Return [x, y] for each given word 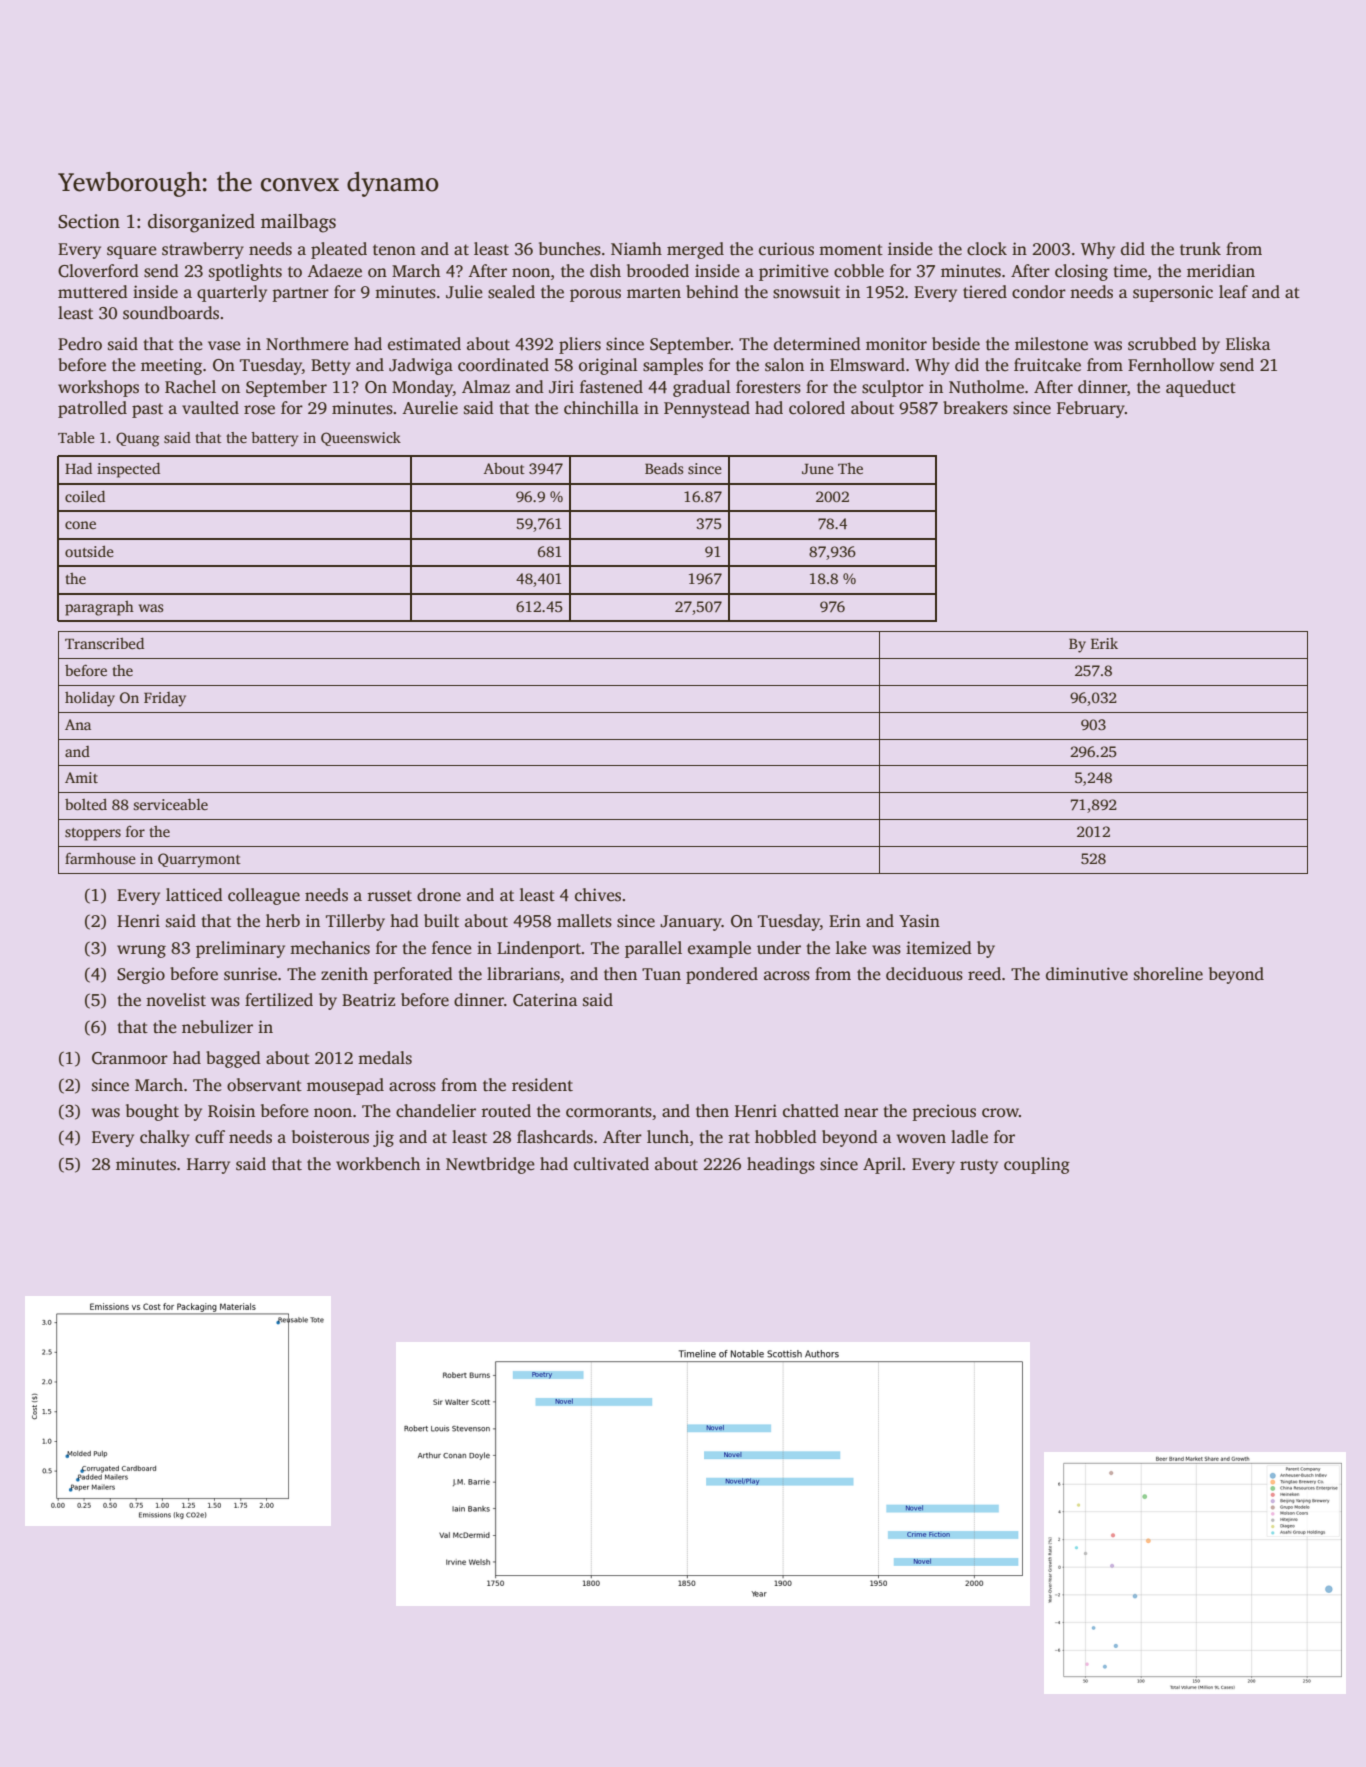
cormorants [609, 1112]
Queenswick [361, 439]
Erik [1104, 643]
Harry [208, 1166]
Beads [664, 468]
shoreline [1168, 974]
